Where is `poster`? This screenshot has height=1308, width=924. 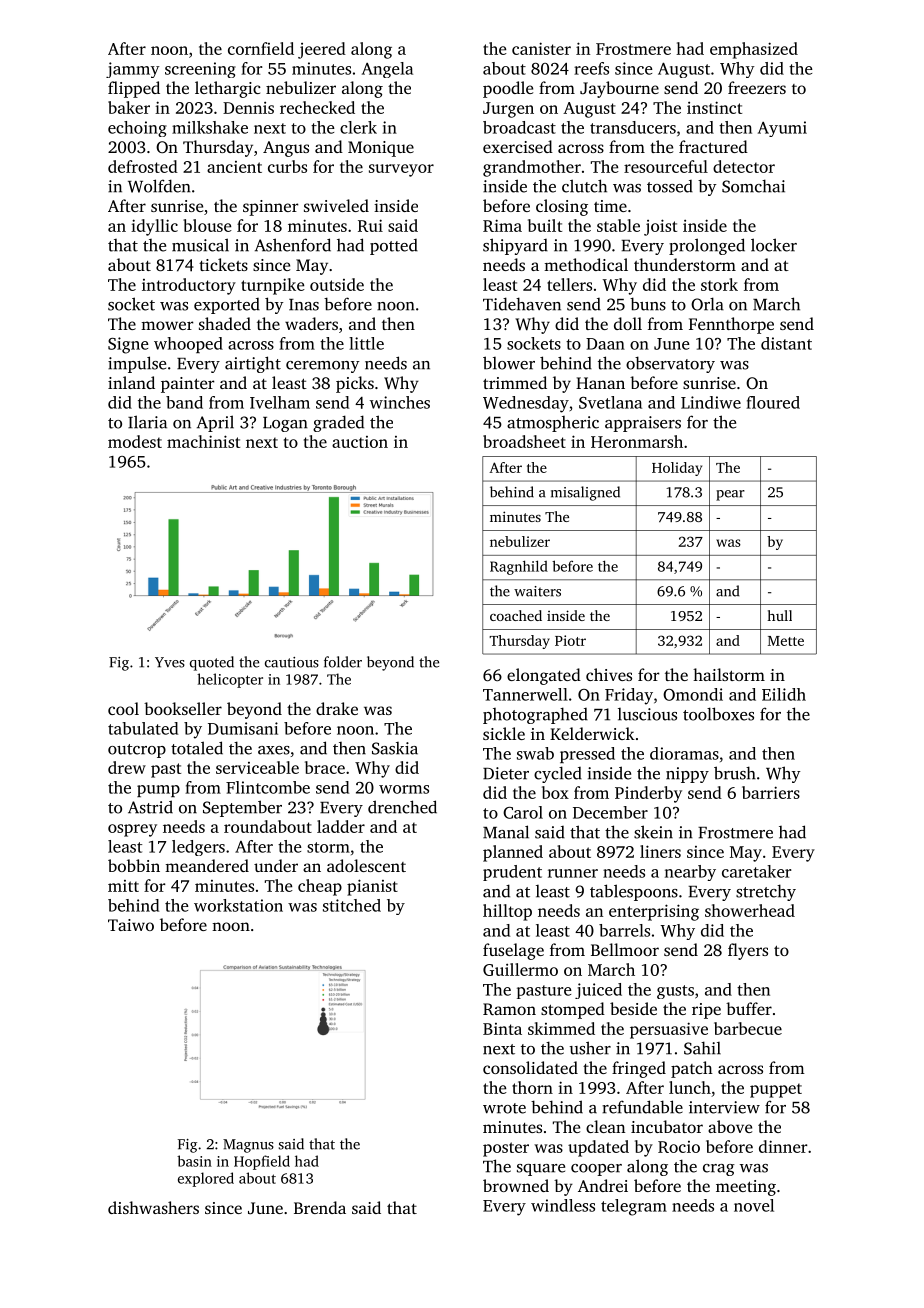 poster is located at coordinates (506, 1149).
